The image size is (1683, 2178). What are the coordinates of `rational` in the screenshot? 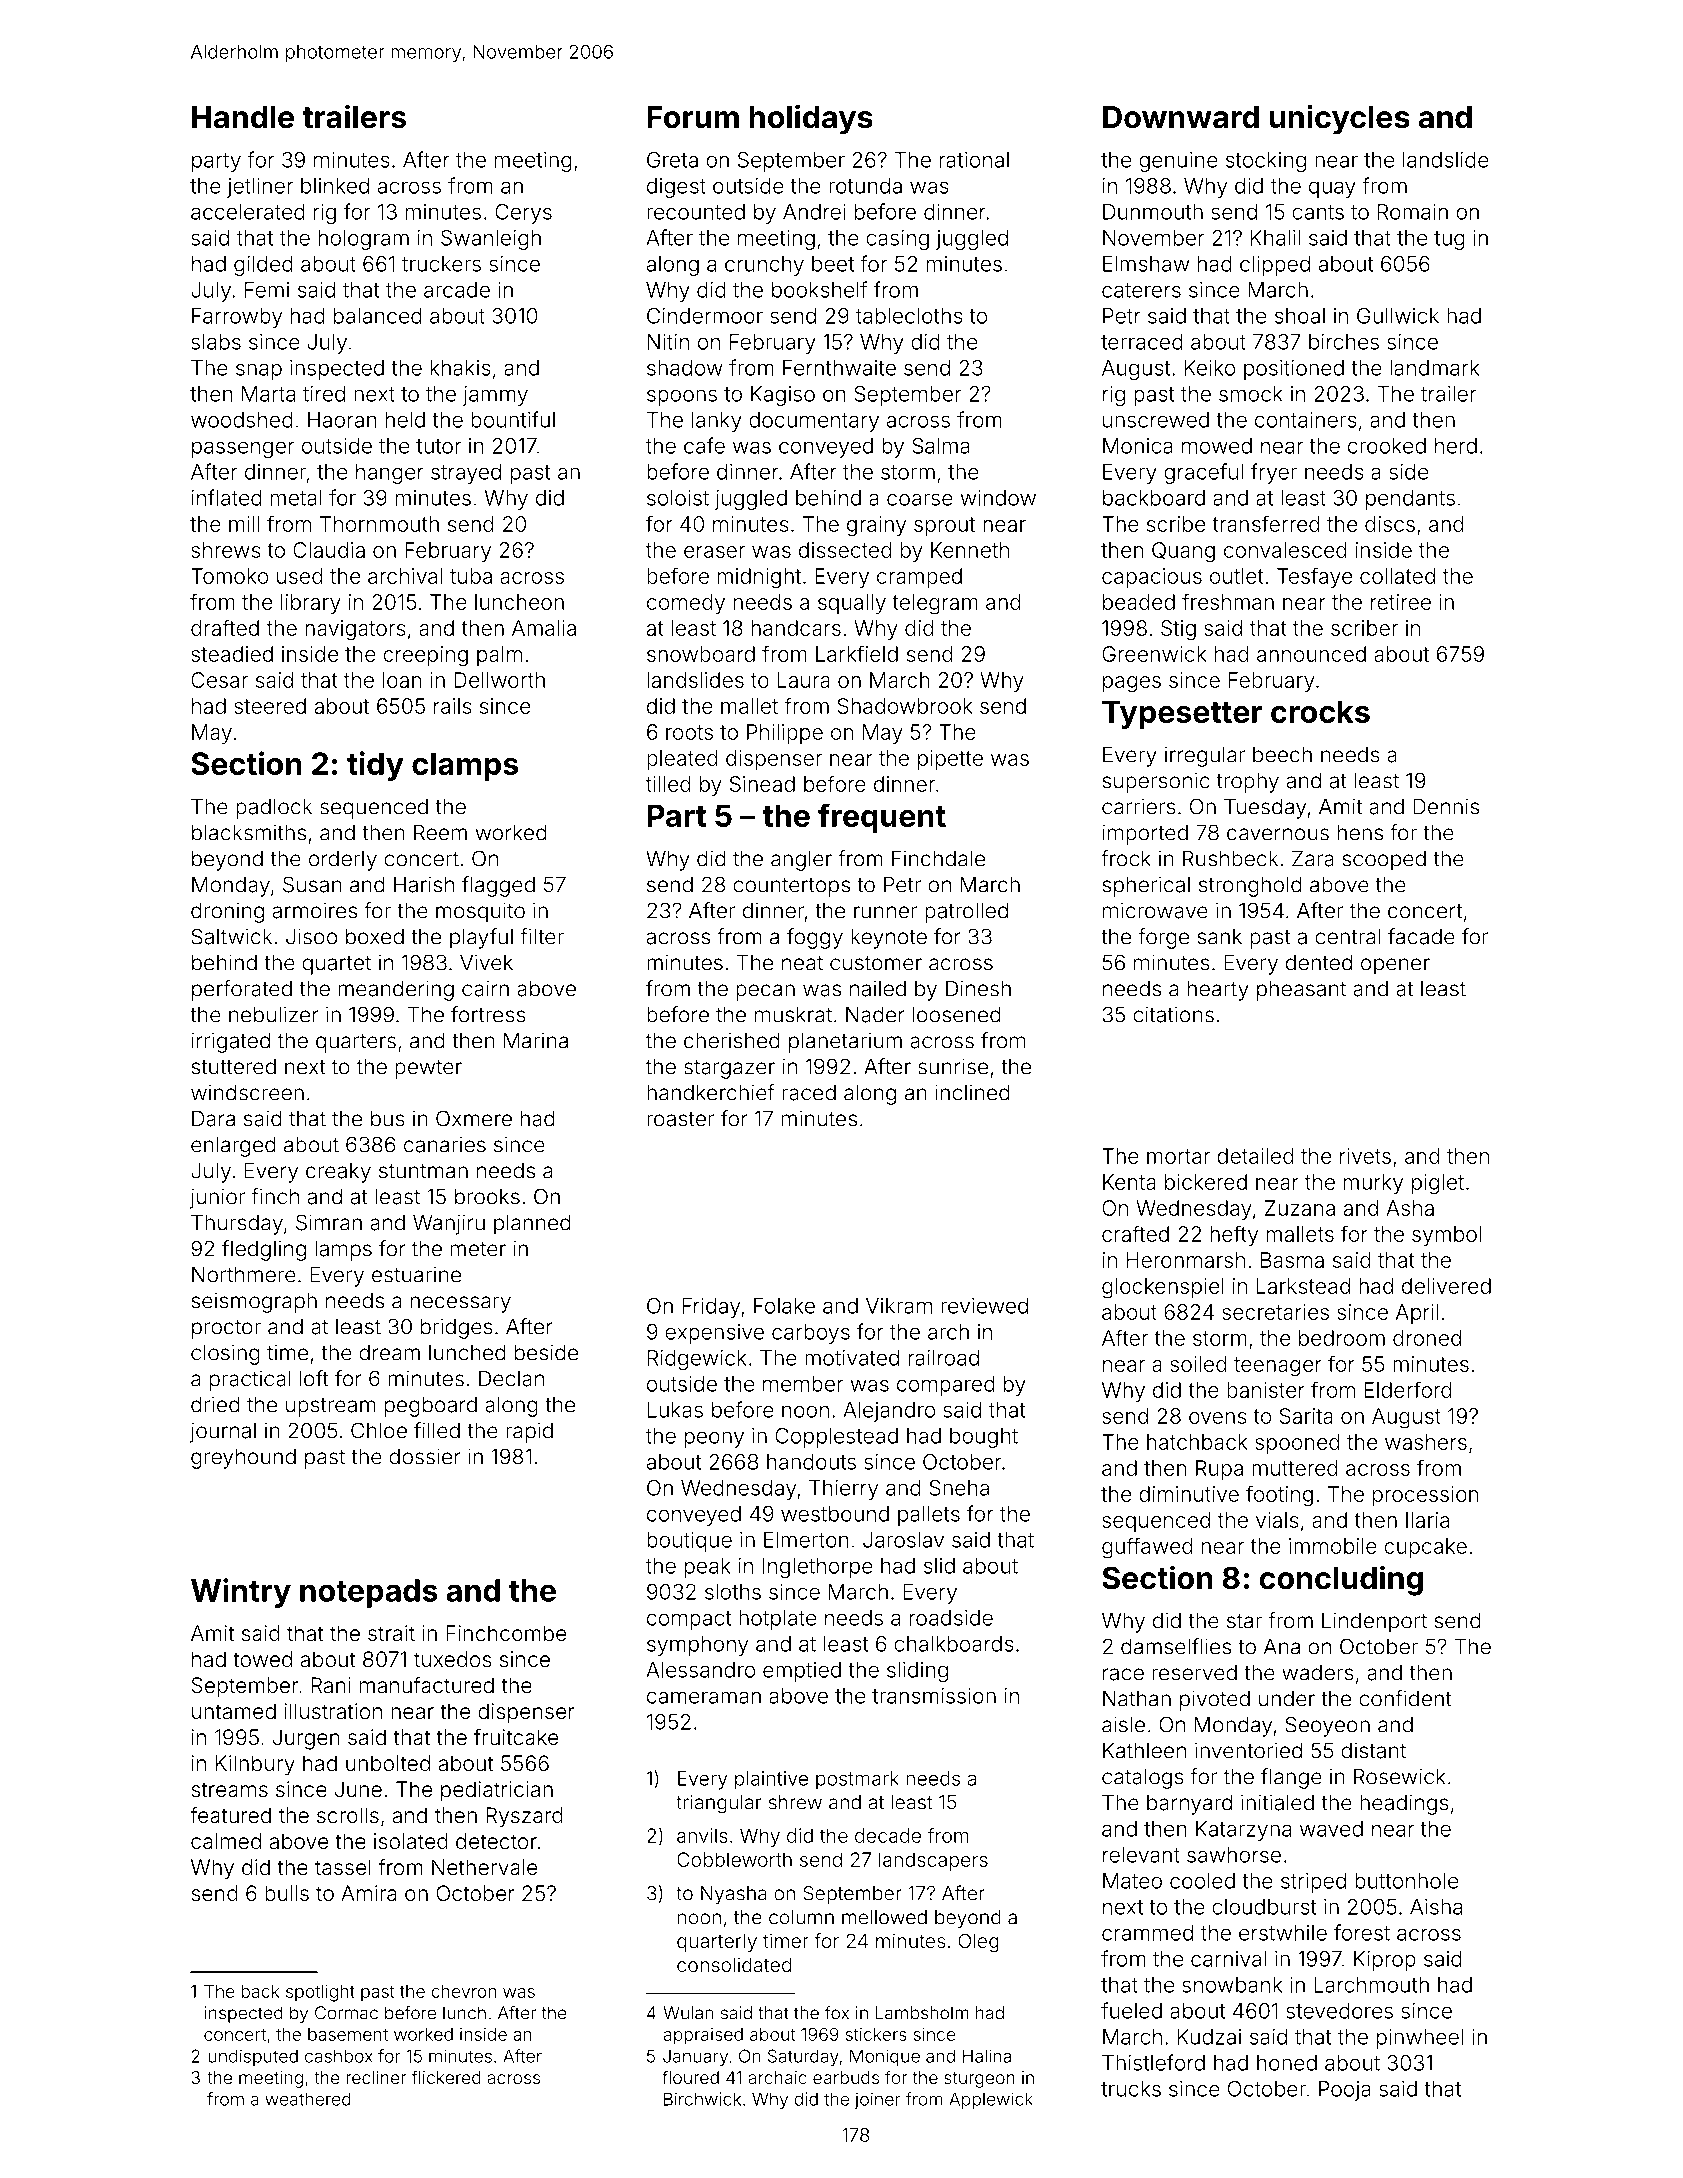 It's located at (974, 160).
